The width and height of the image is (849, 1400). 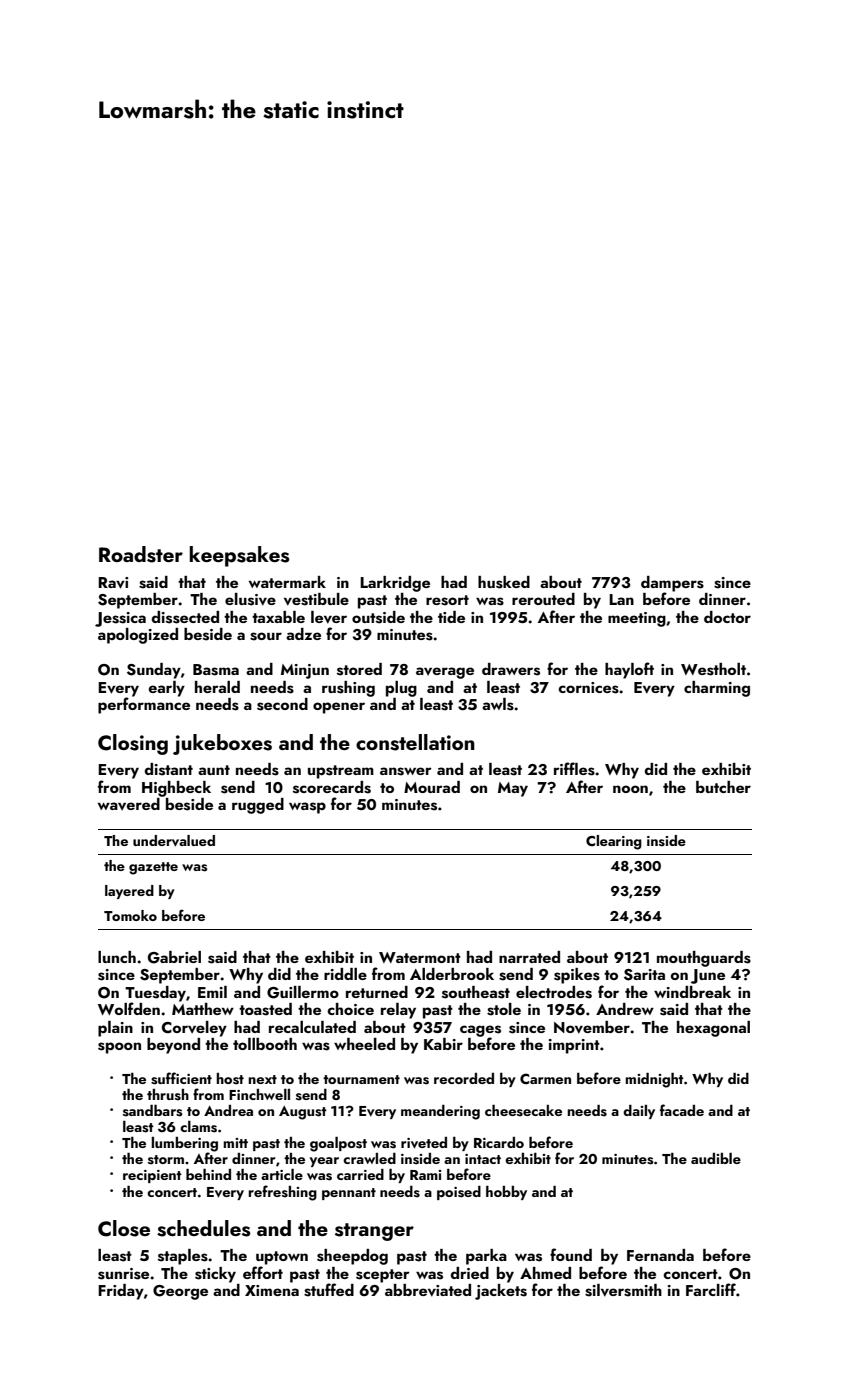 What do you see at coordinates (239, 556) in the image?
I see `keepsakes` at bounding box center [239, 556].
